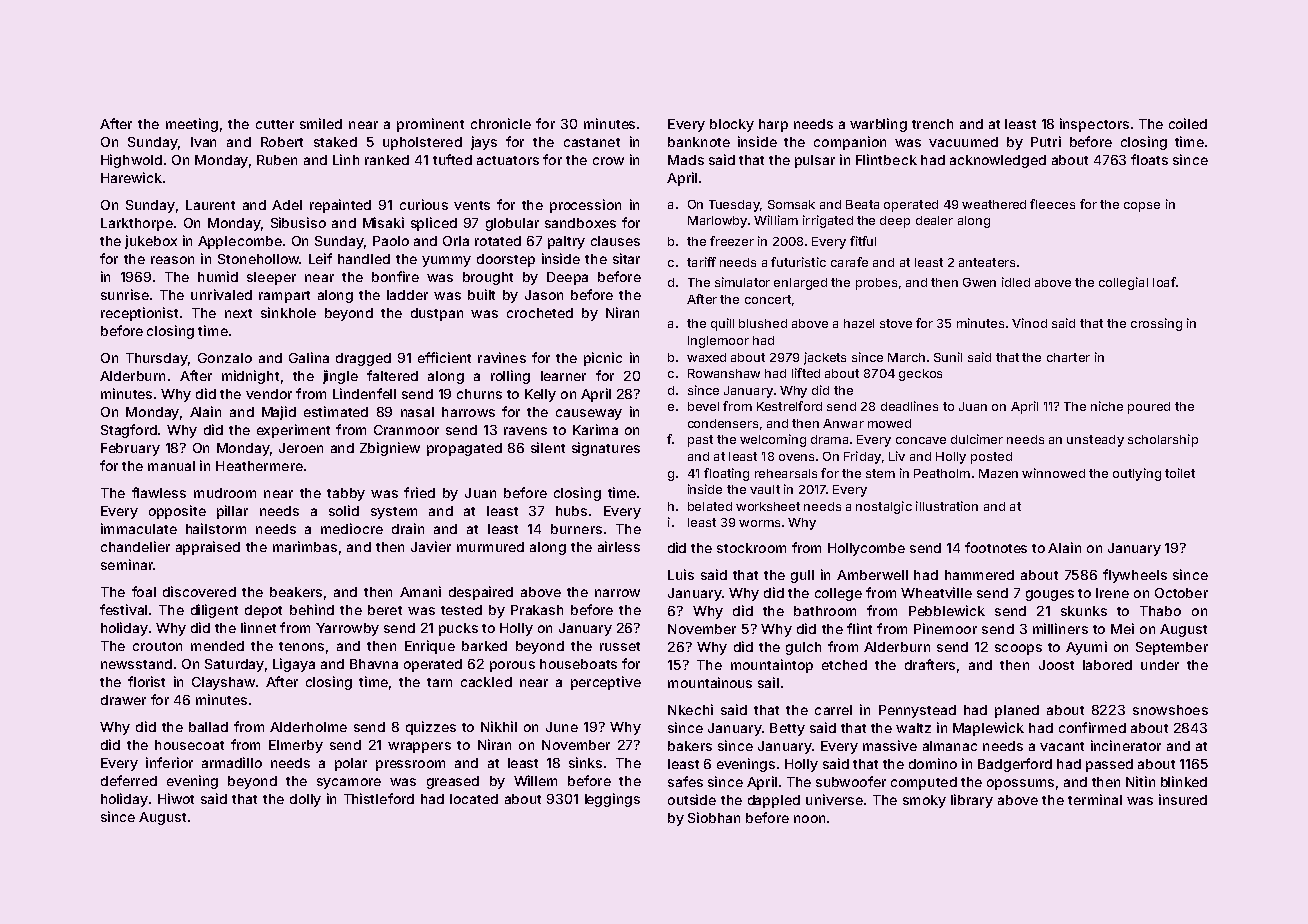 The height and width of the page is (924, 1308). I want to click on coiled, so click(1188, 123).
